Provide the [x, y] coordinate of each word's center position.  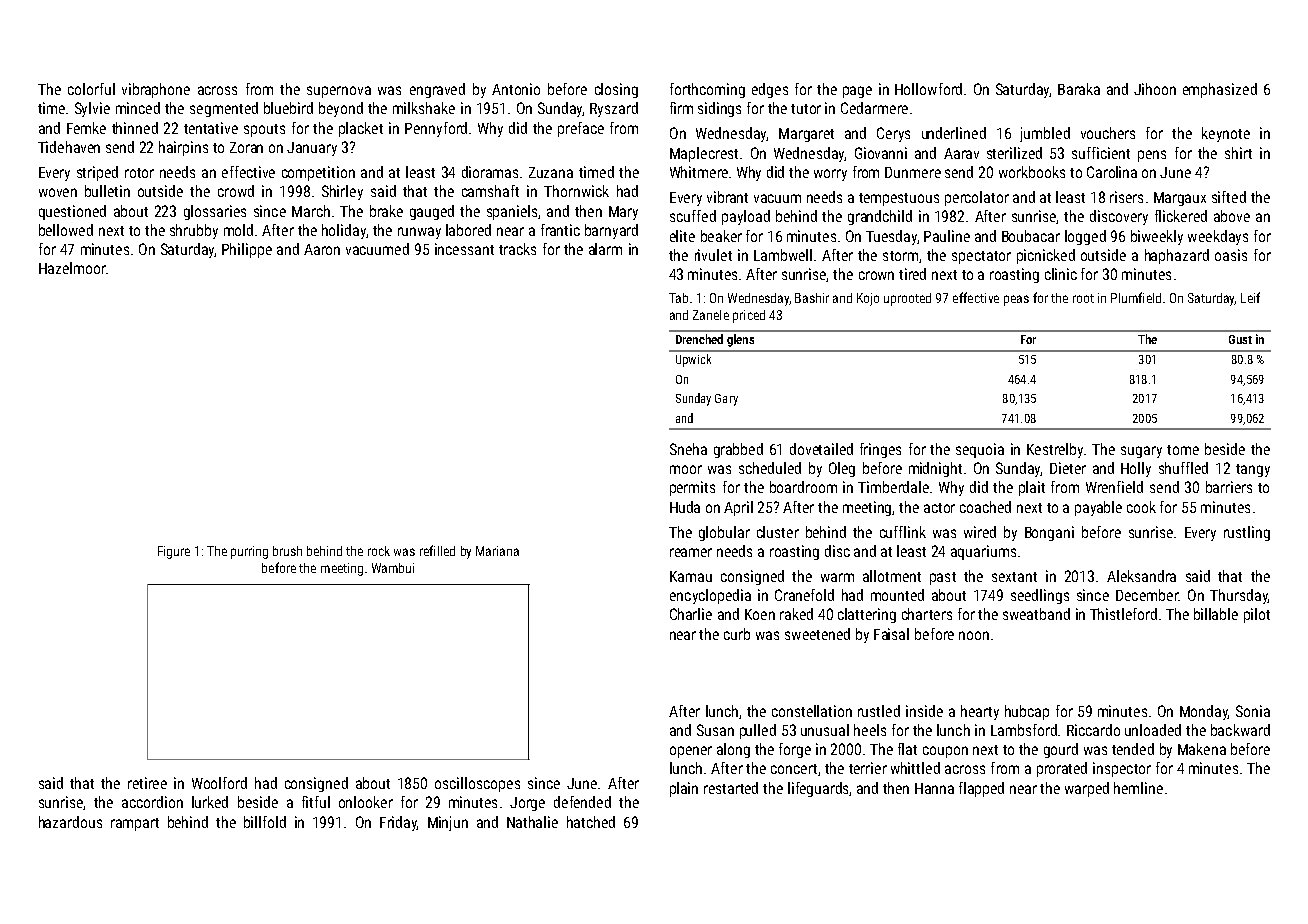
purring [249, 552]
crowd [236, 191]
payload [746, 217]
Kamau [691, 576]
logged [1085, 237]
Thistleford [1123, 614]
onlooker [366, 802]
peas [1016, 300]
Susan [715, 730]
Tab [678, 298]
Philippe [247, 250]
